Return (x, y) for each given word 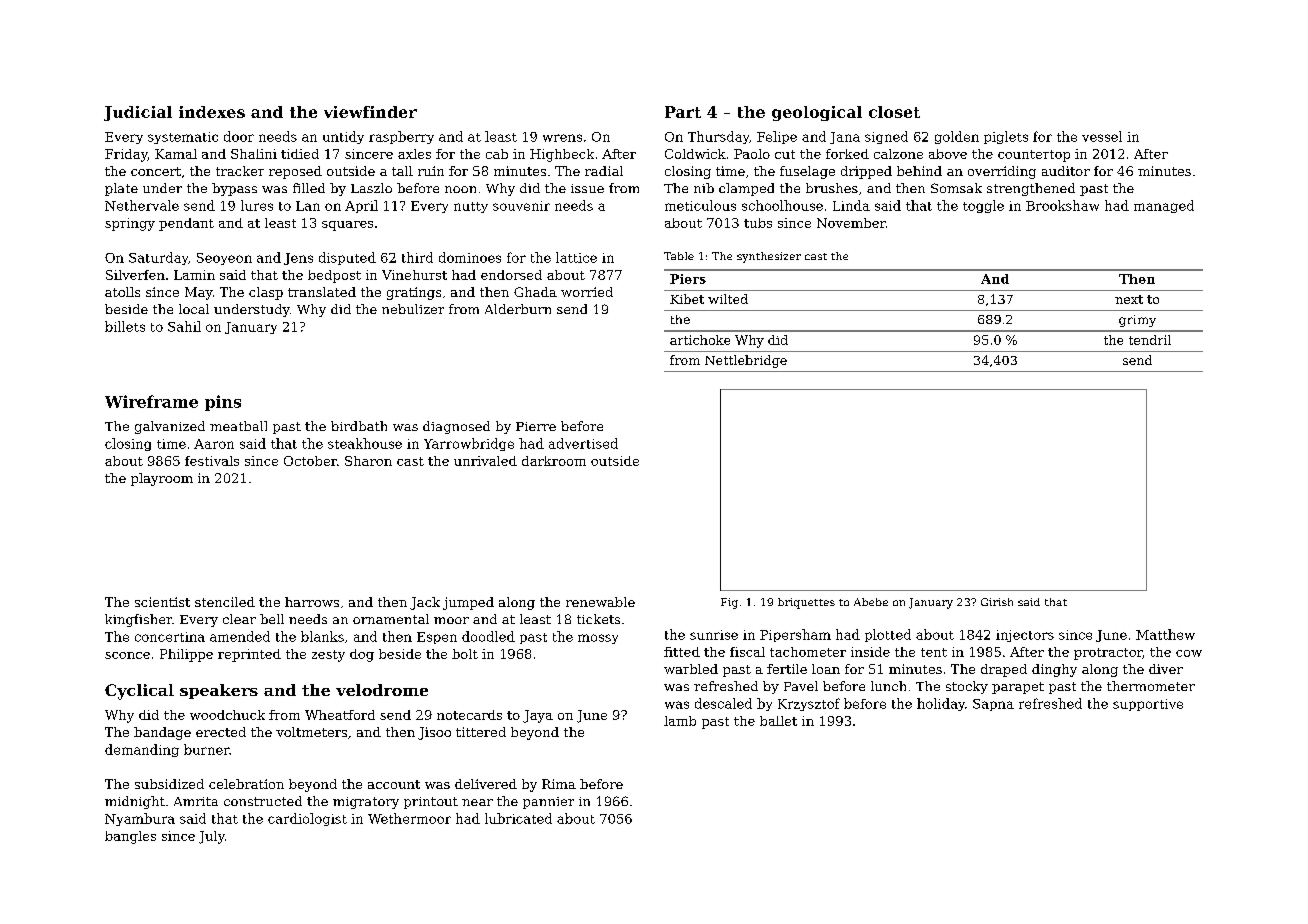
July (212, 837)
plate (121, 189)
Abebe (871, 602)
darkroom (554, 461)
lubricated (518, 818)
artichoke (700, 340)
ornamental (391, 619)
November (851, 223)
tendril (1150, 340)
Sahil (184, 326)
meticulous (700, 205)
